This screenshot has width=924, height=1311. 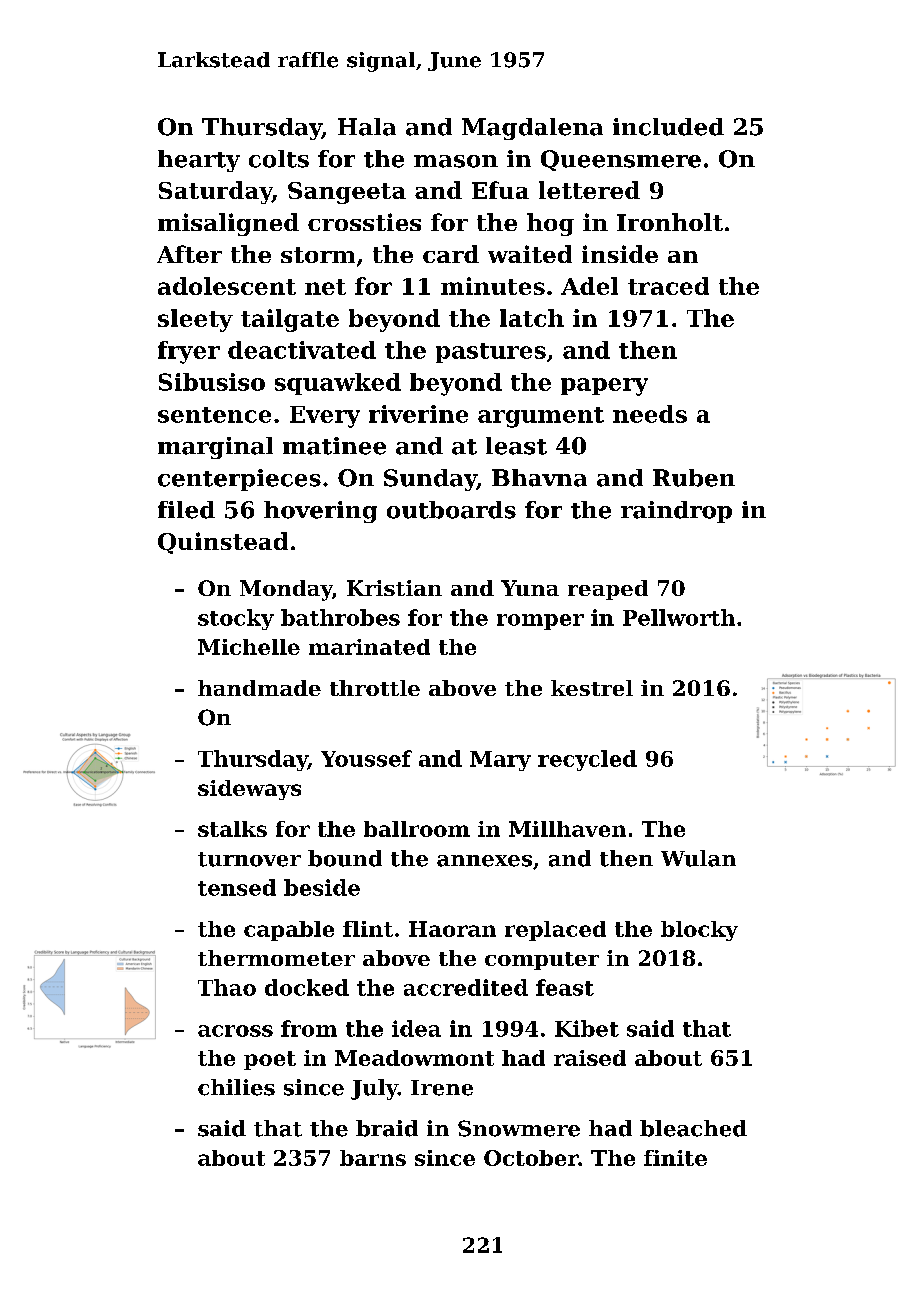 I want to click on hovering, so click(x=320, y=512).
